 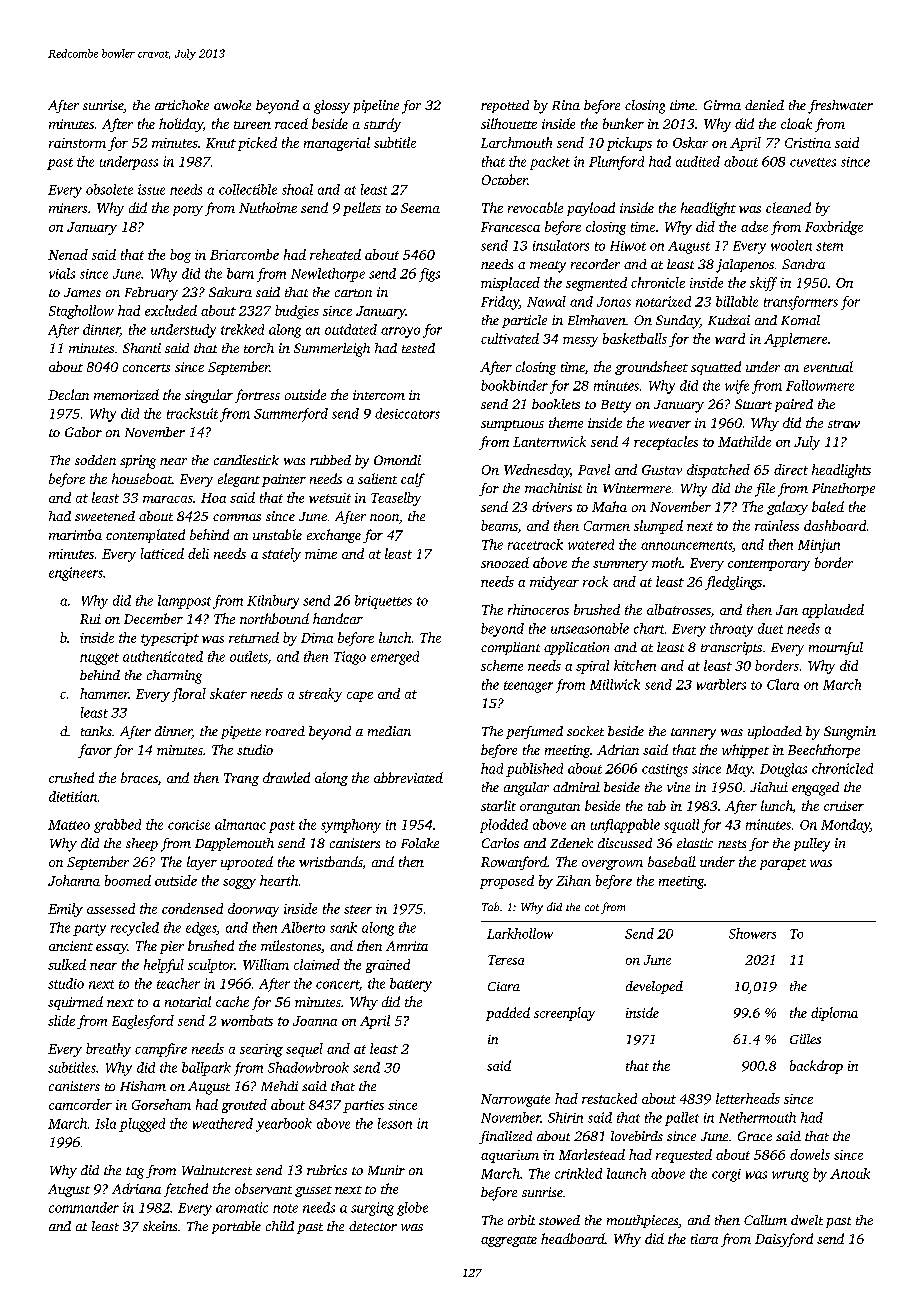 What do you see at coordinates (77, 143) in the image?
I see `rainstorm` at bounding box center [77, 143].
